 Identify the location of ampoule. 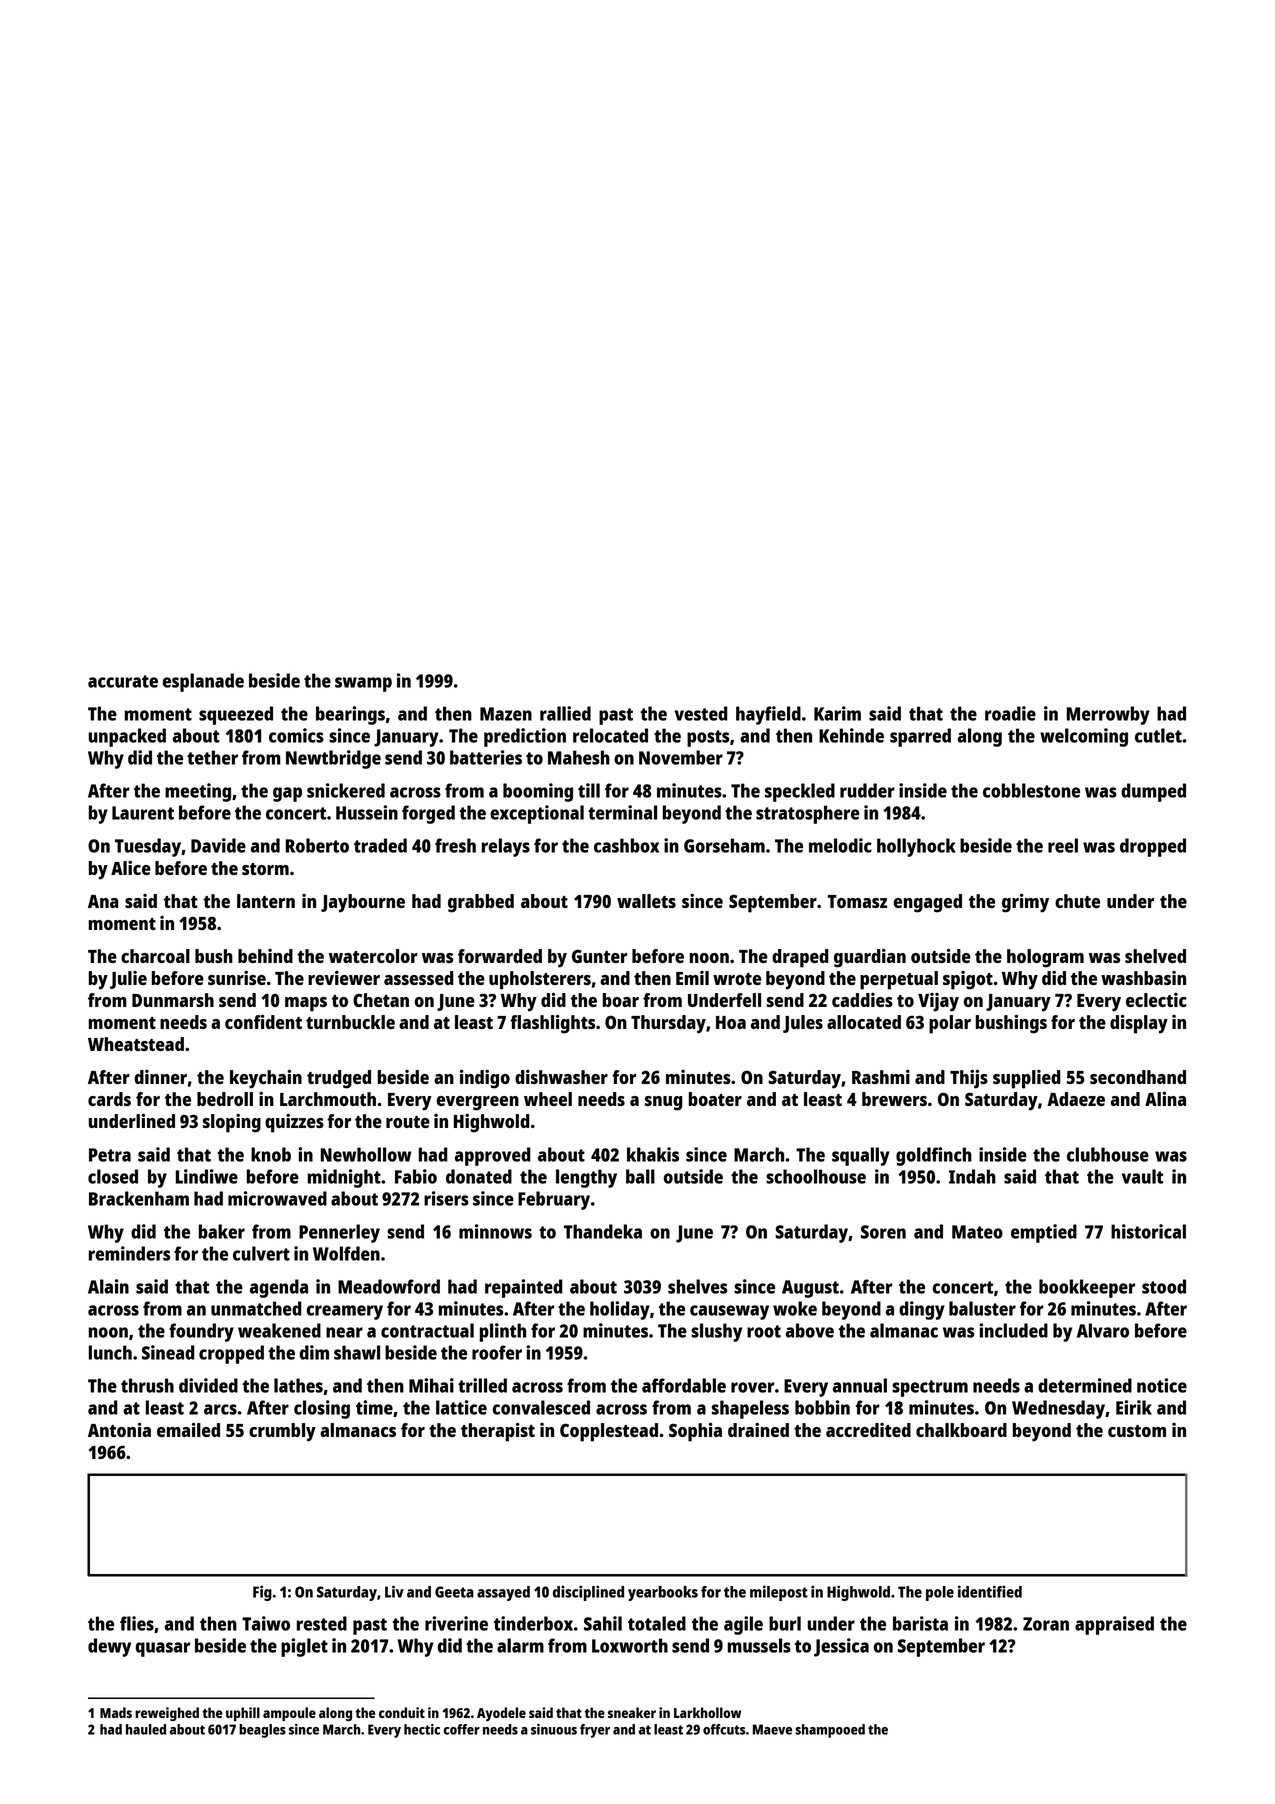
(289, 1714).
